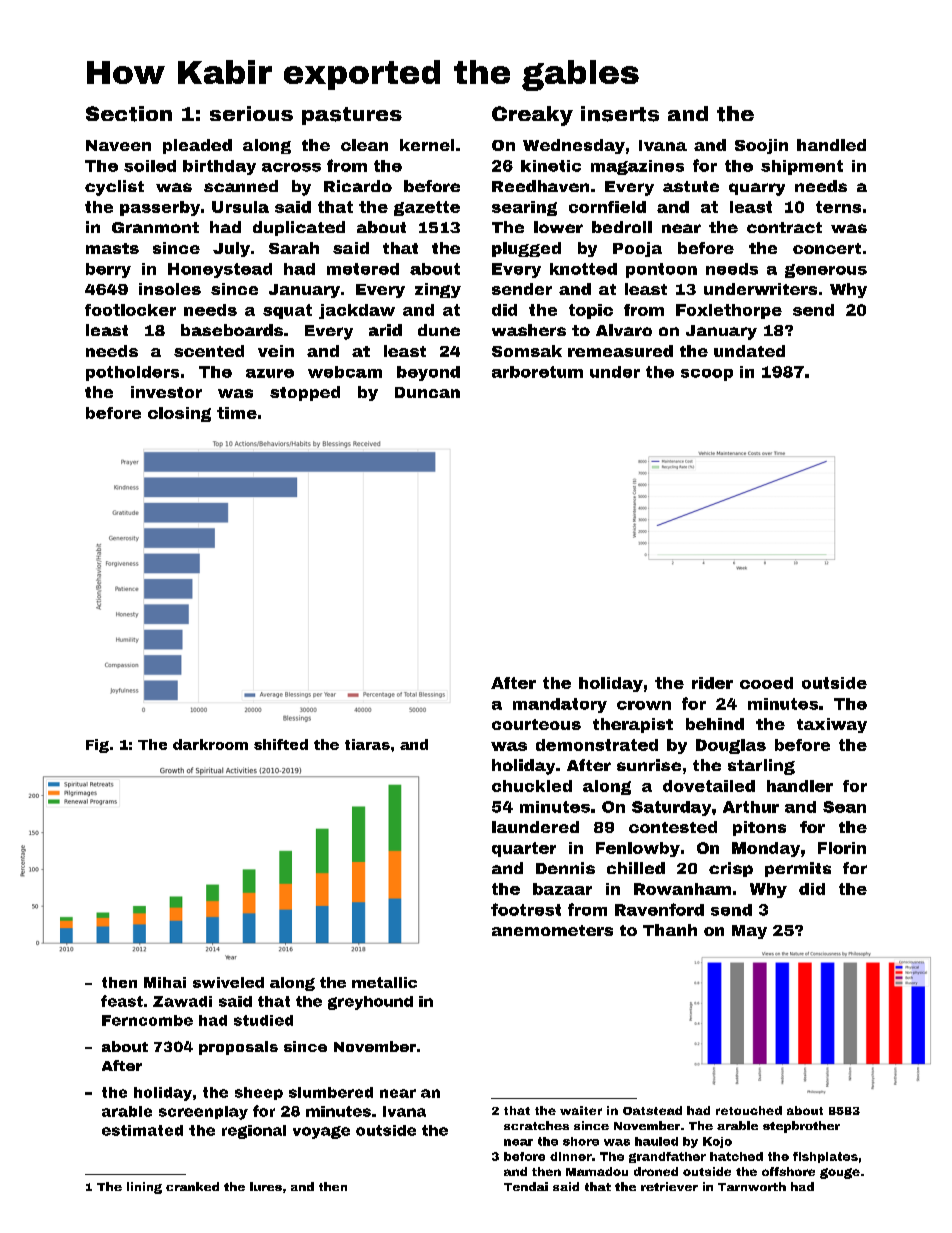  Describe the element at coordinates (228, 982) in the document. I see `swiveled` at that location.
